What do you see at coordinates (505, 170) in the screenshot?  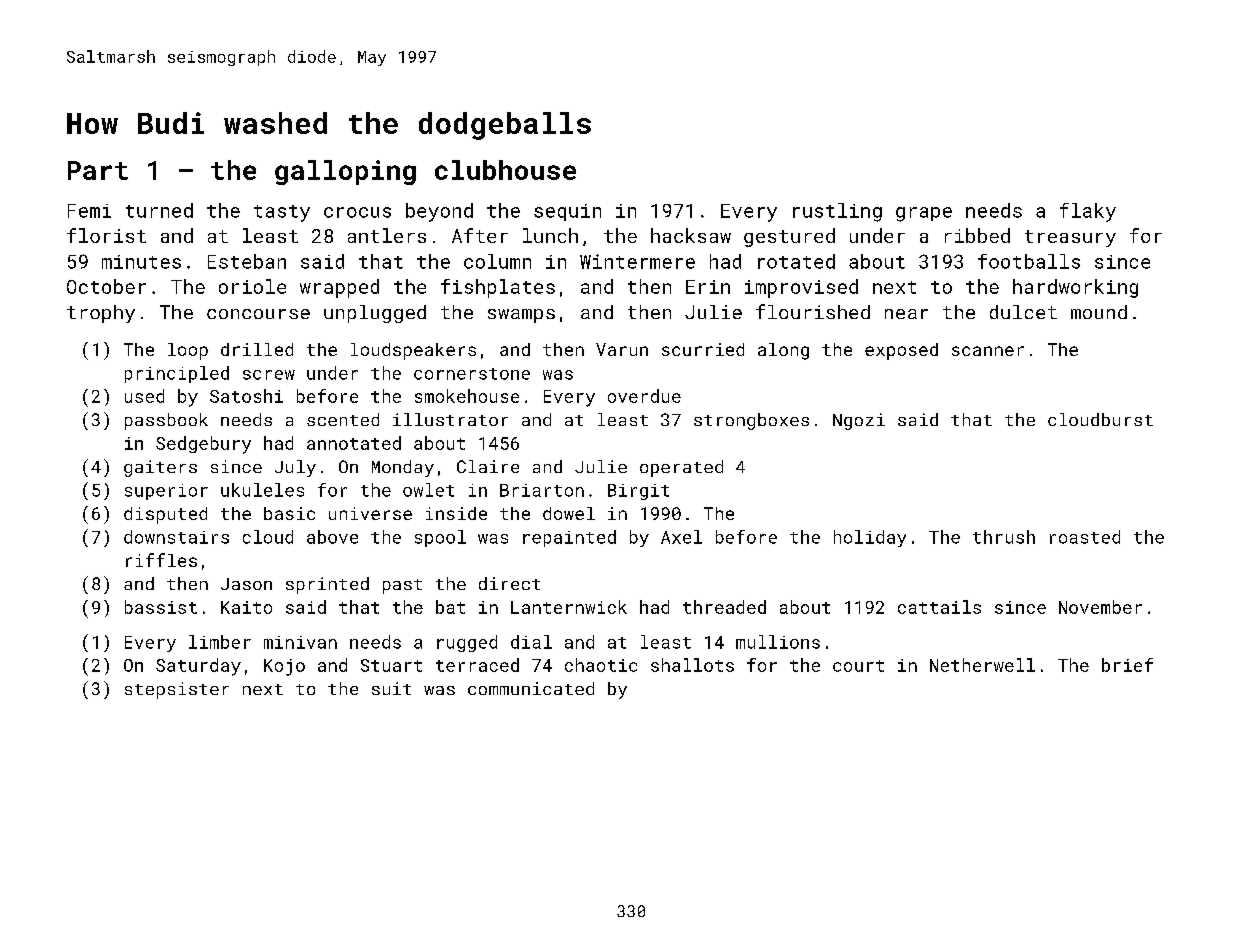 I see `clubhouse` at bounding box center [505, 170].
